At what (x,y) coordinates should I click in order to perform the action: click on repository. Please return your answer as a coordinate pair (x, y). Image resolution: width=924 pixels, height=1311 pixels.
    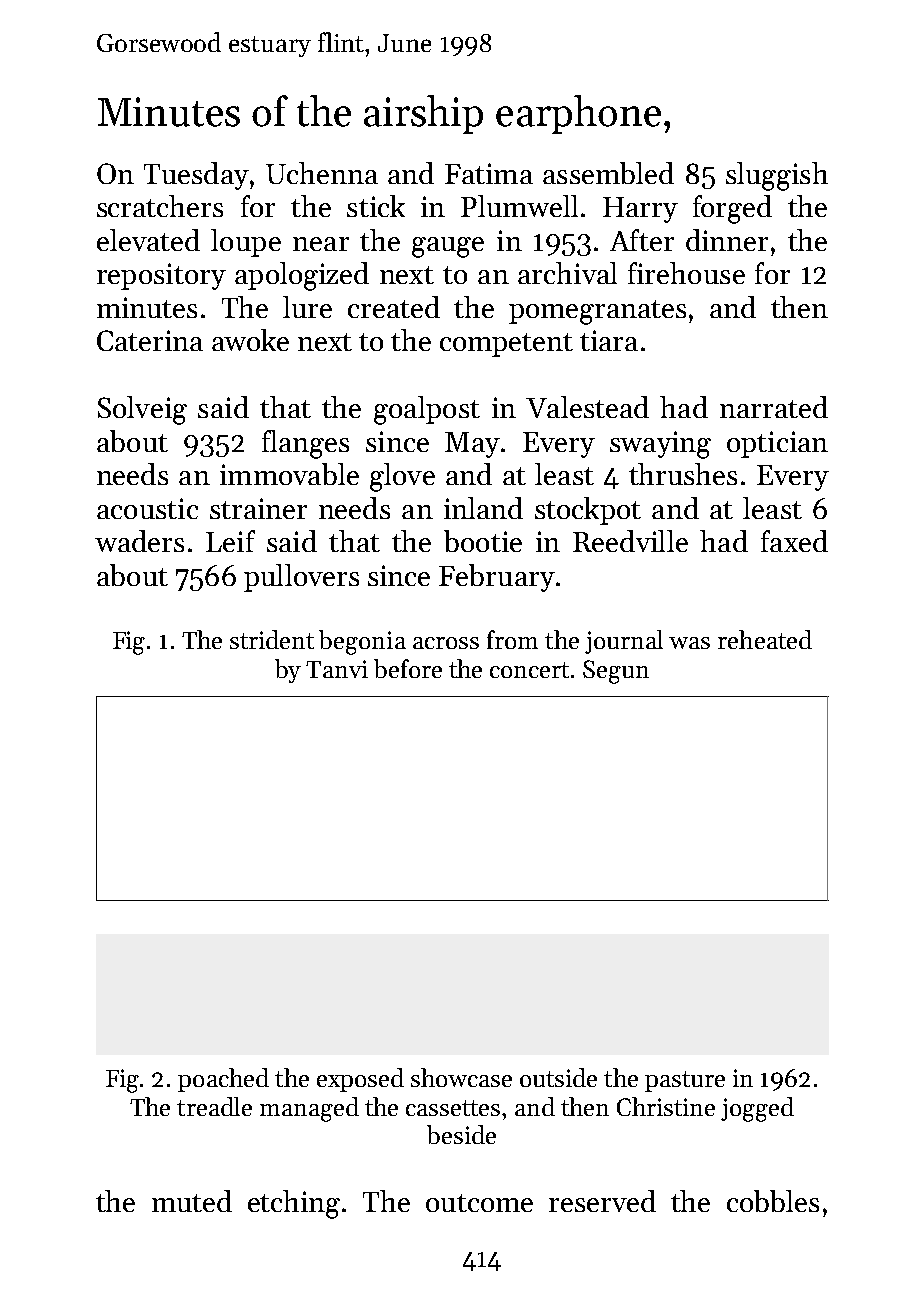
    Looking at the image, I should click on (161, 276).
